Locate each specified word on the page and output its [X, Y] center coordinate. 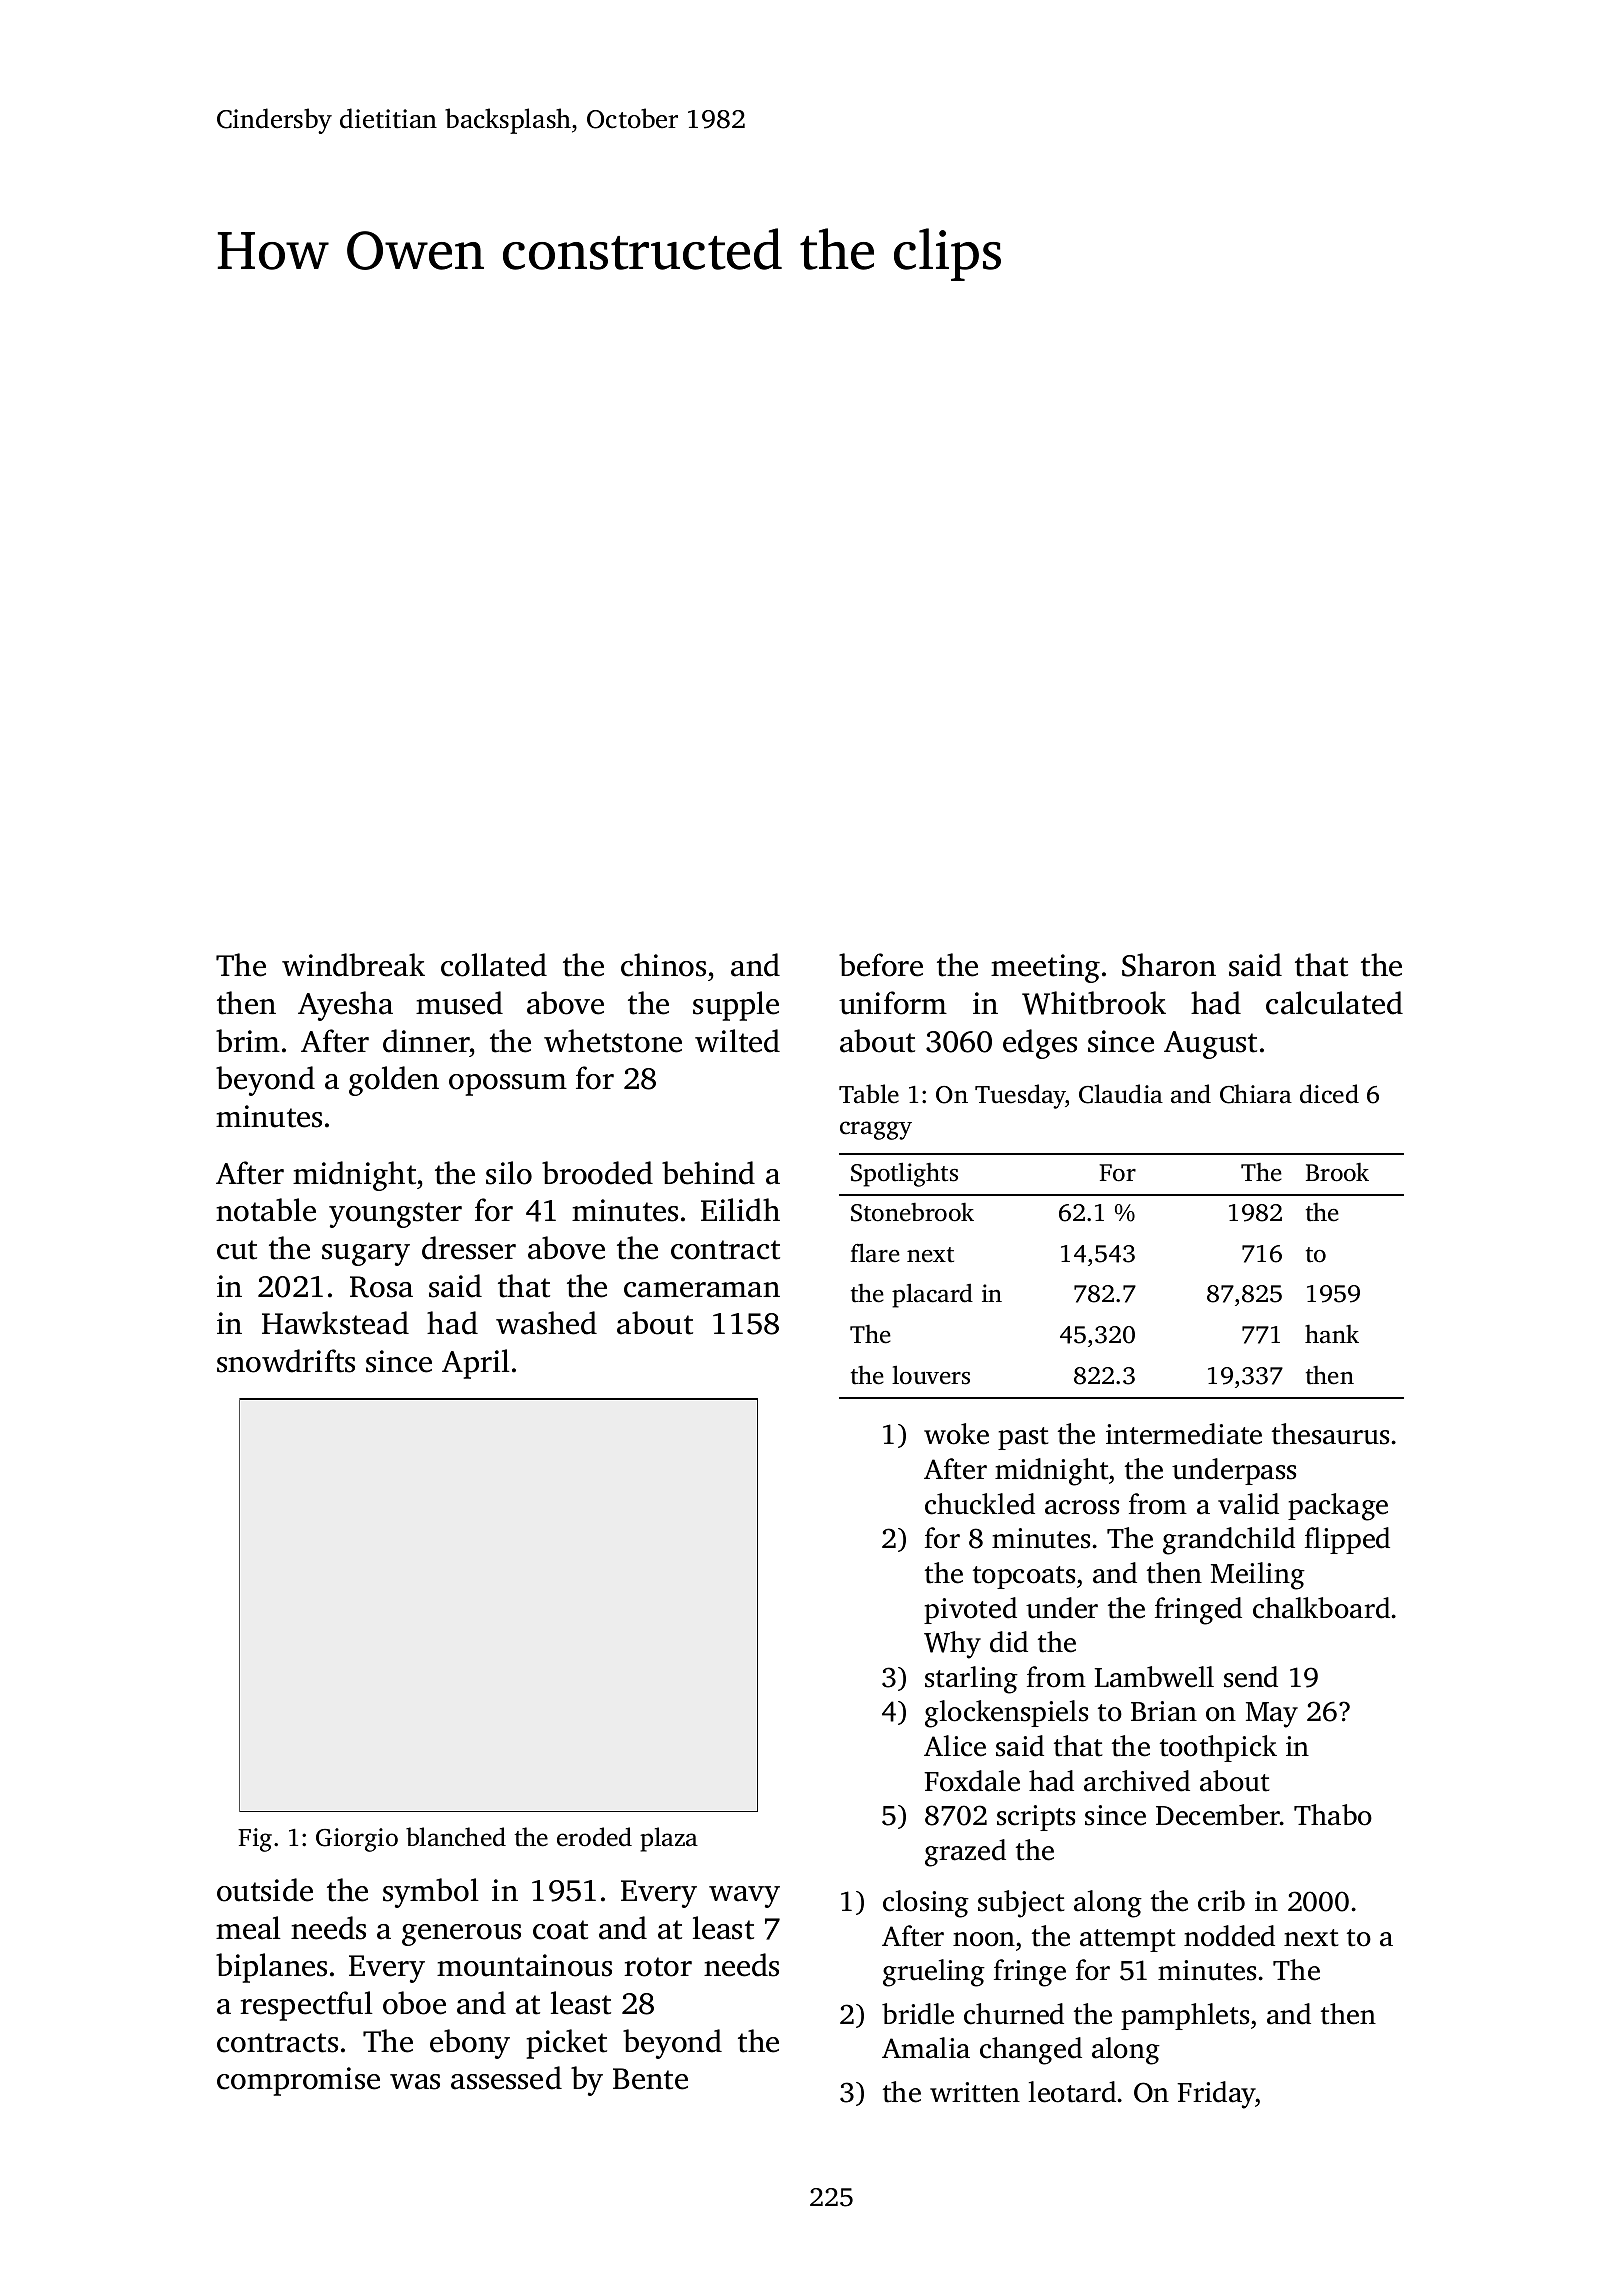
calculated [1334, 1003]
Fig [255, 1840]
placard [932, 1296]
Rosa [381, 1287]
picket [567, 2044]
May [1272, 1715]
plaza [669, 1839]
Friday [1216, 2095]
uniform [893, 1003]
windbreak [353, 965]
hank [1332, 1334]
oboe [414, 2003]
